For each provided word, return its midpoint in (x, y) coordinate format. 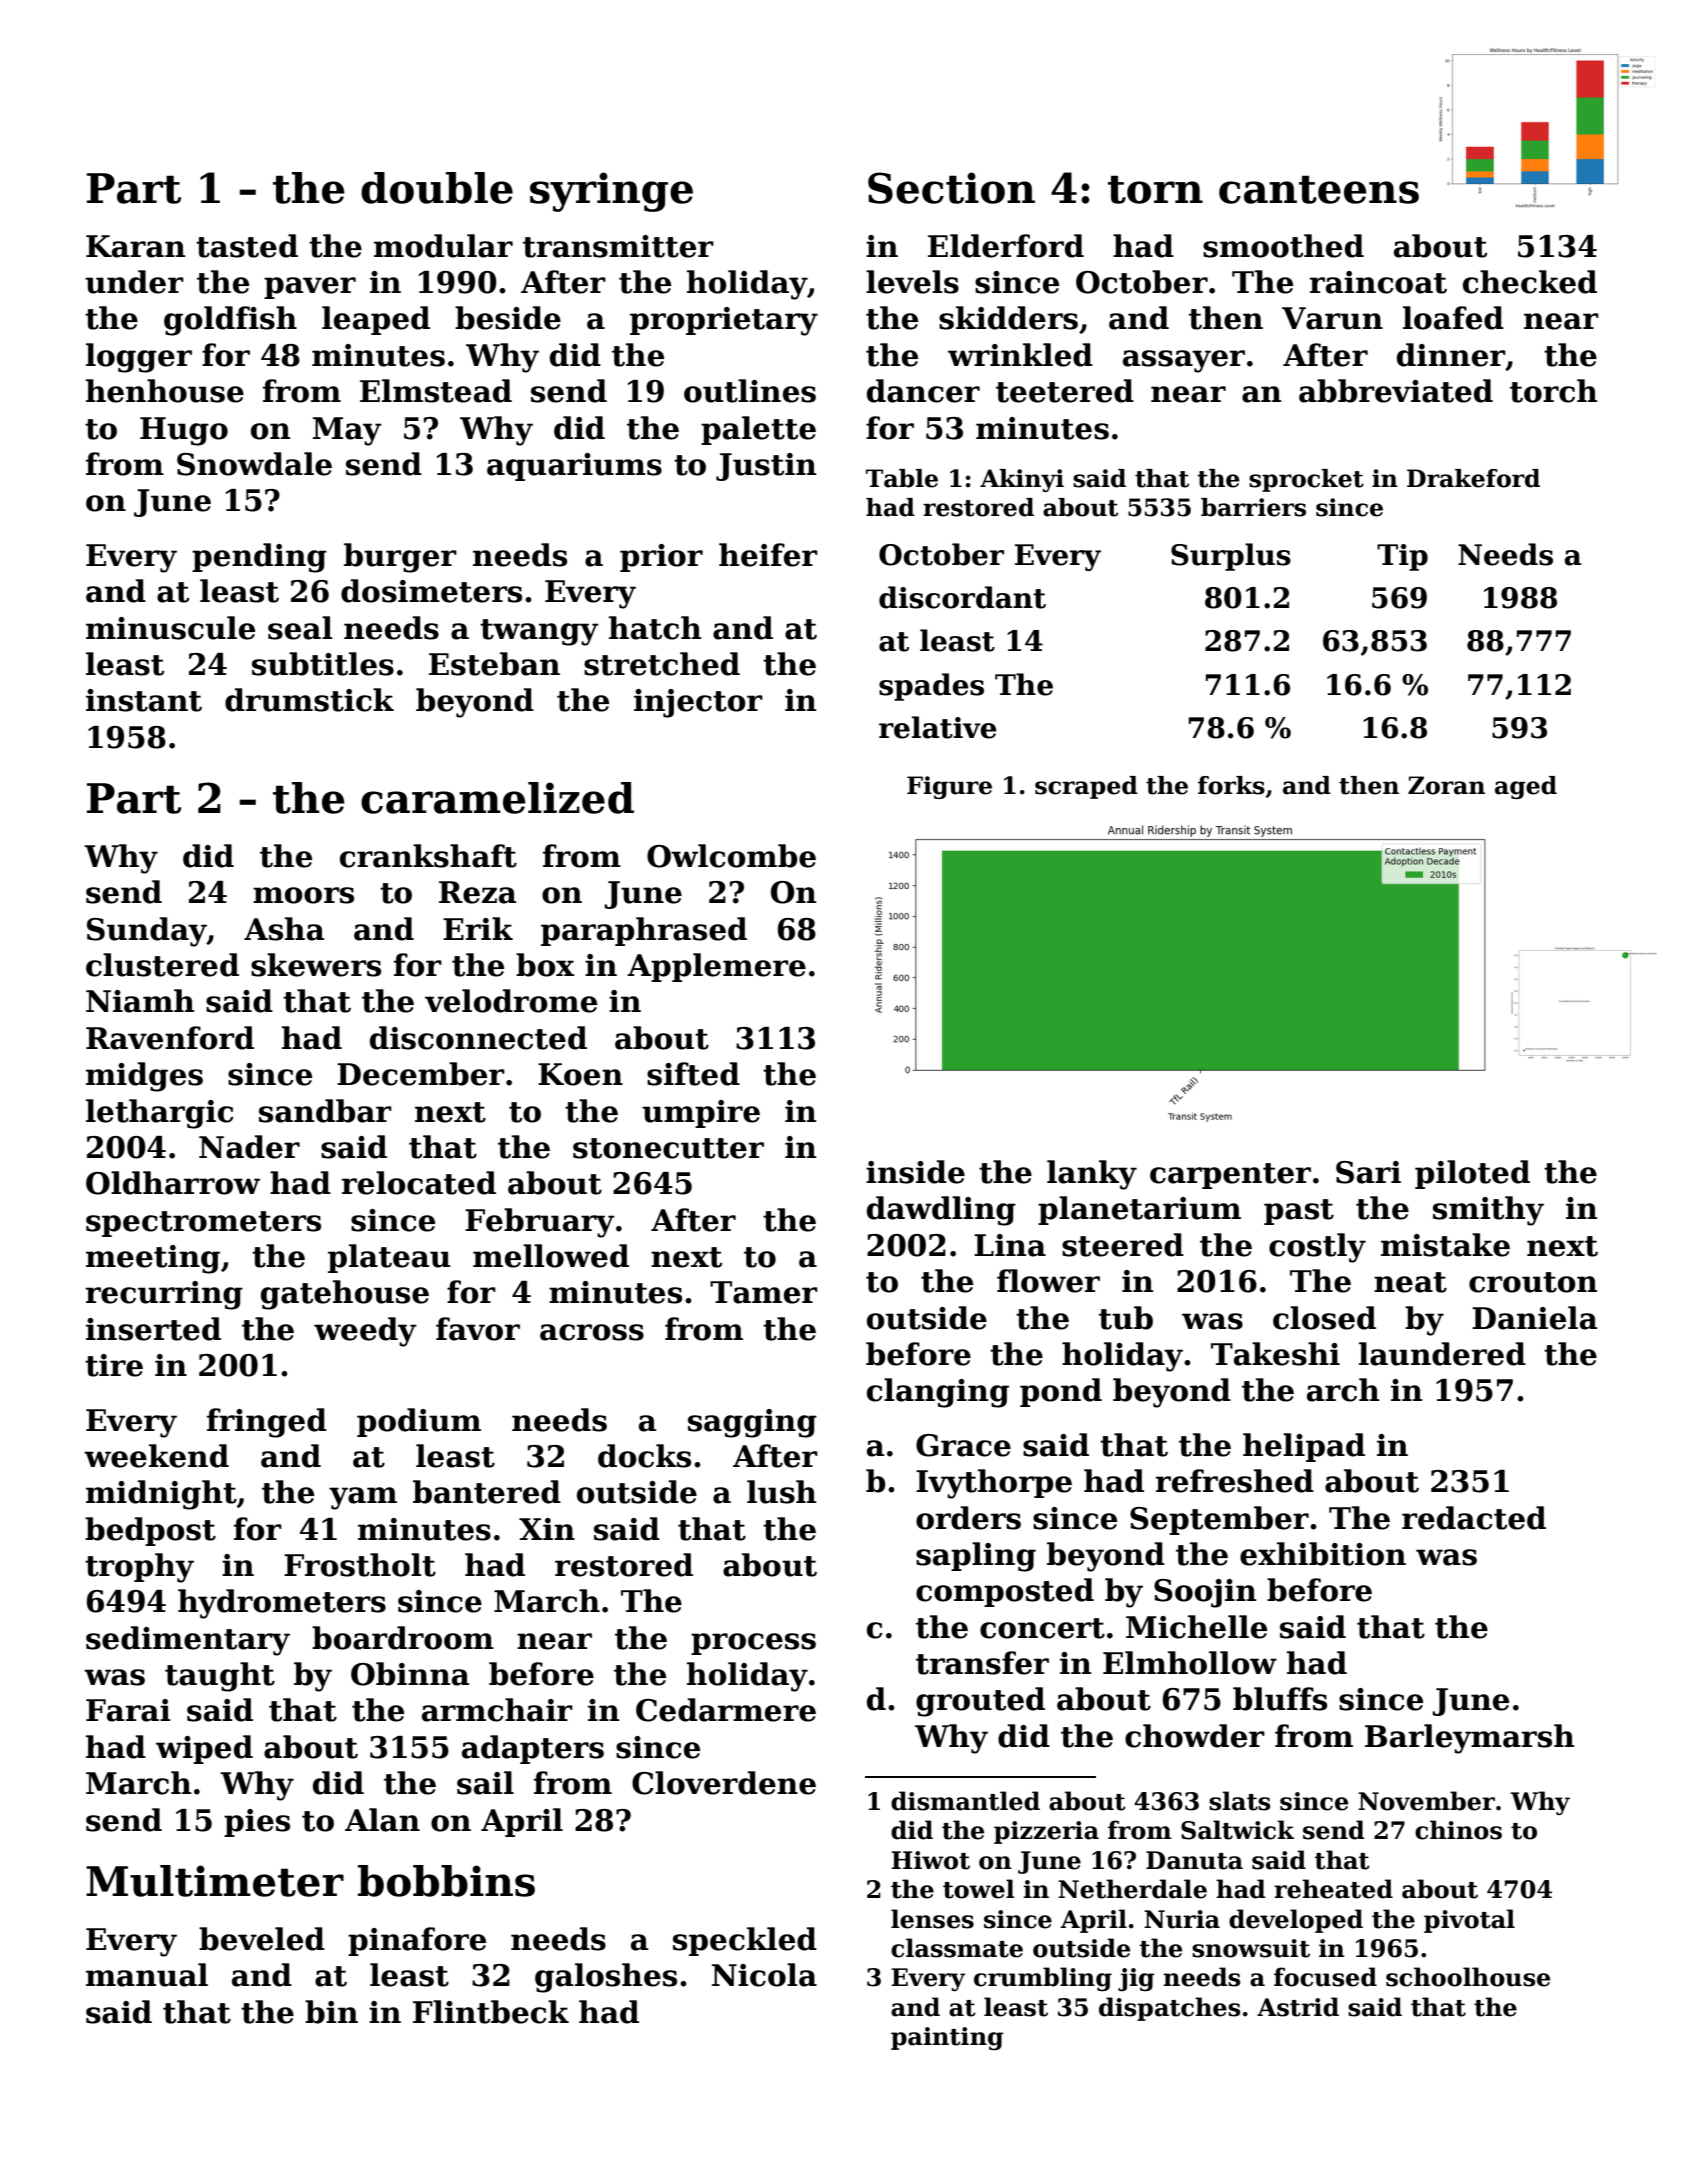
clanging (938, 1393)
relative (938, 727)
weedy (365, 1332)
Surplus (1231, 557)
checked (1530, 282)
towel (979, 1889)
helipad (1304, 1447)
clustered (162, 965)
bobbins (446, 1881)
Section (951, 188)
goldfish (230, 321)
